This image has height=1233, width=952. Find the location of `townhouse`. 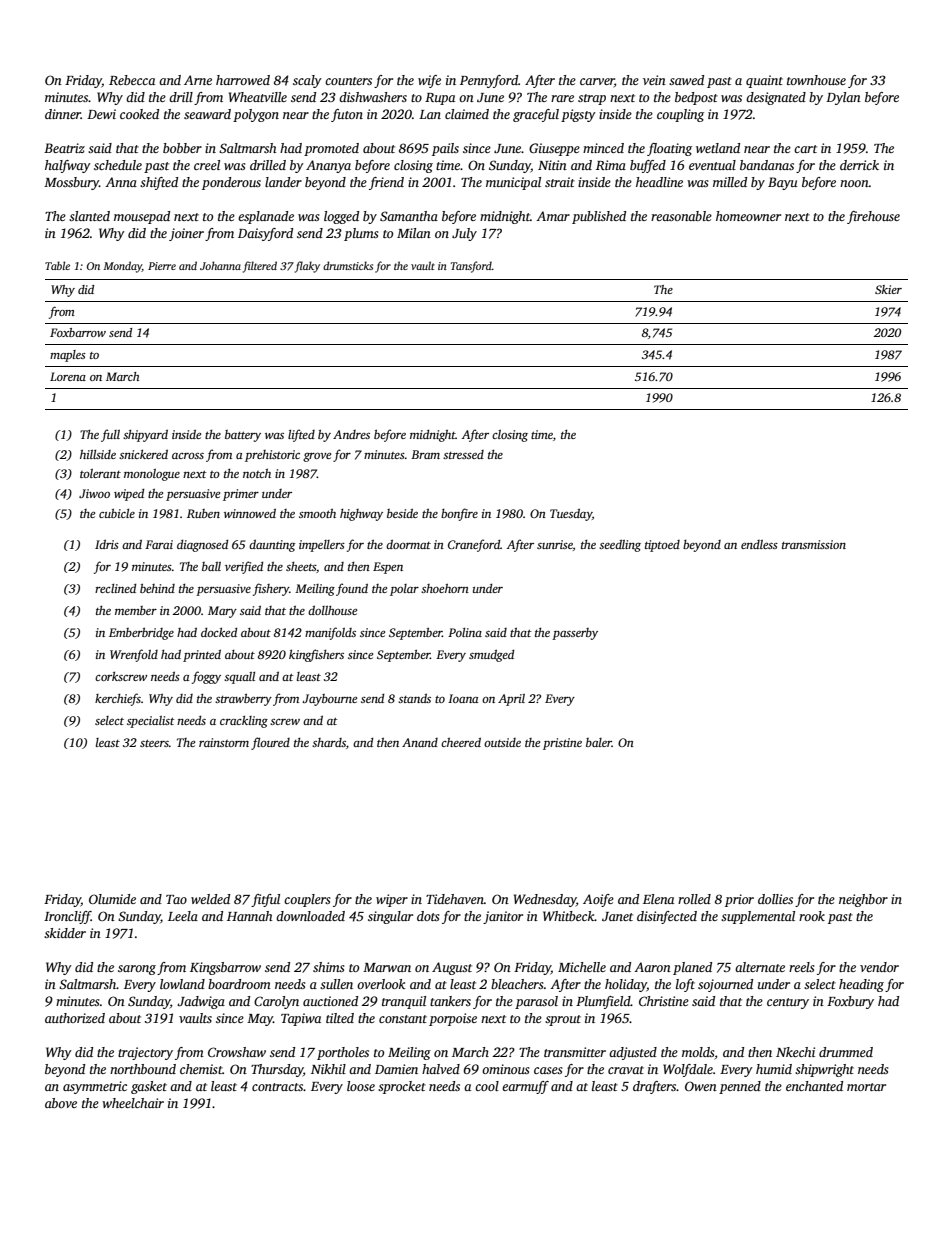

townhouse is located at coordinates (816, 80).
